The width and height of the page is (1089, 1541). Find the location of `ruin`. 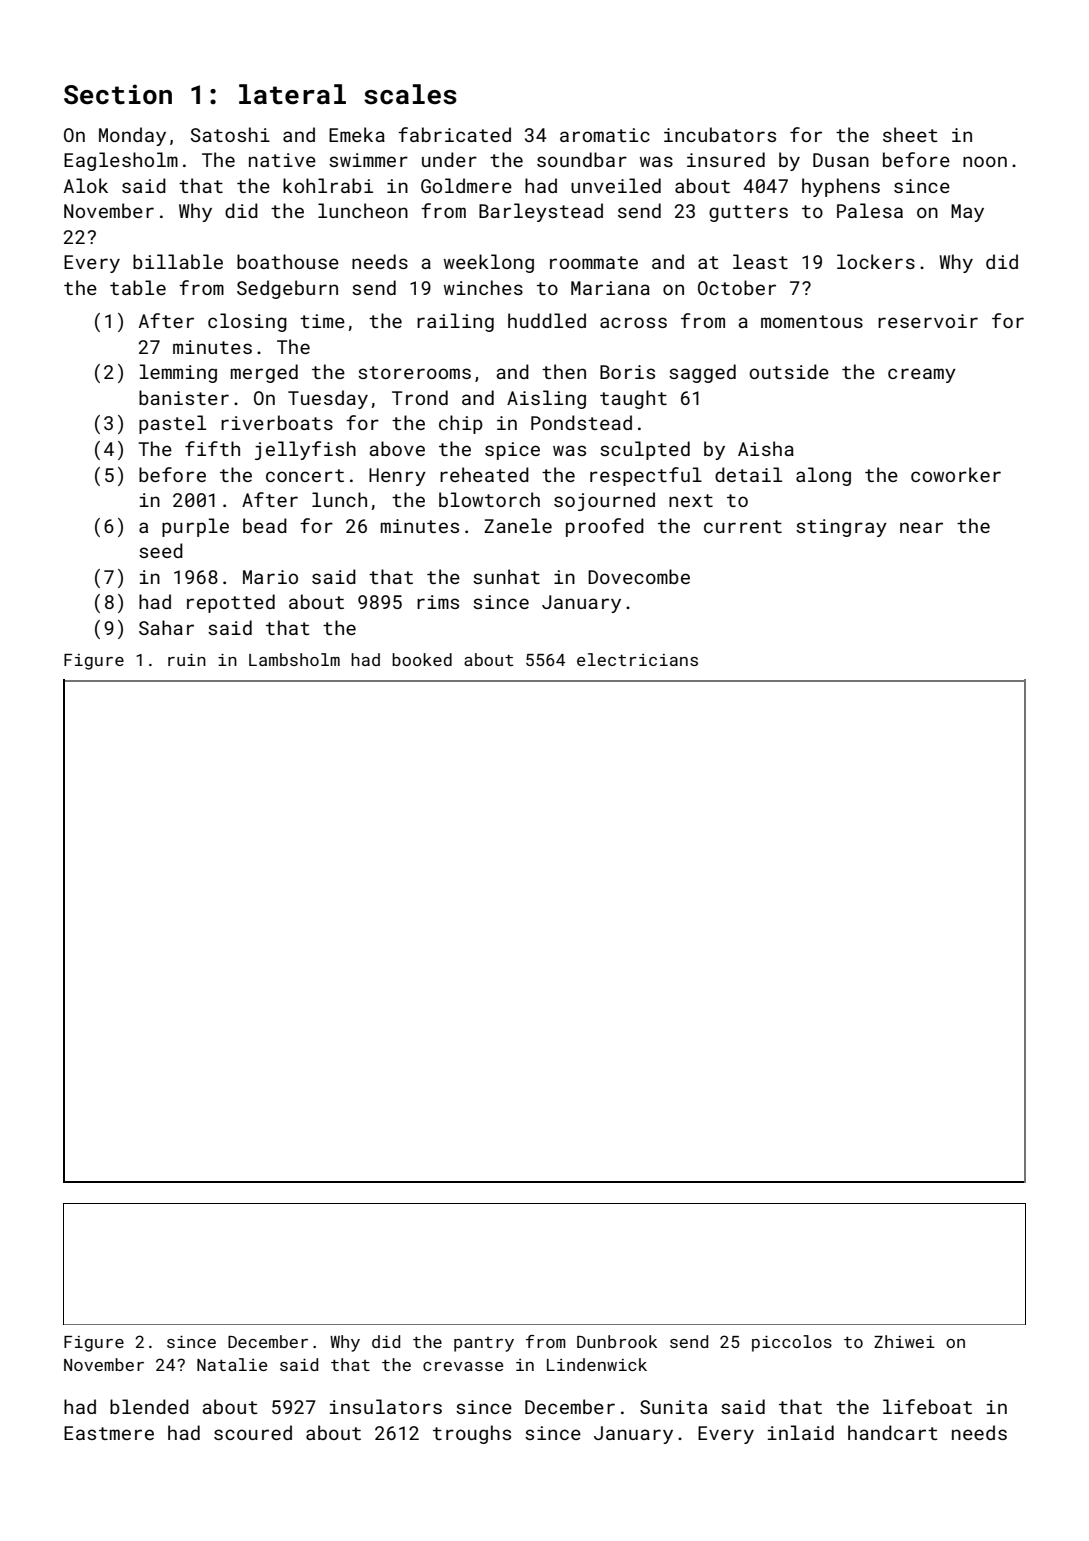

ruin is located at coordinates (187, 659).
